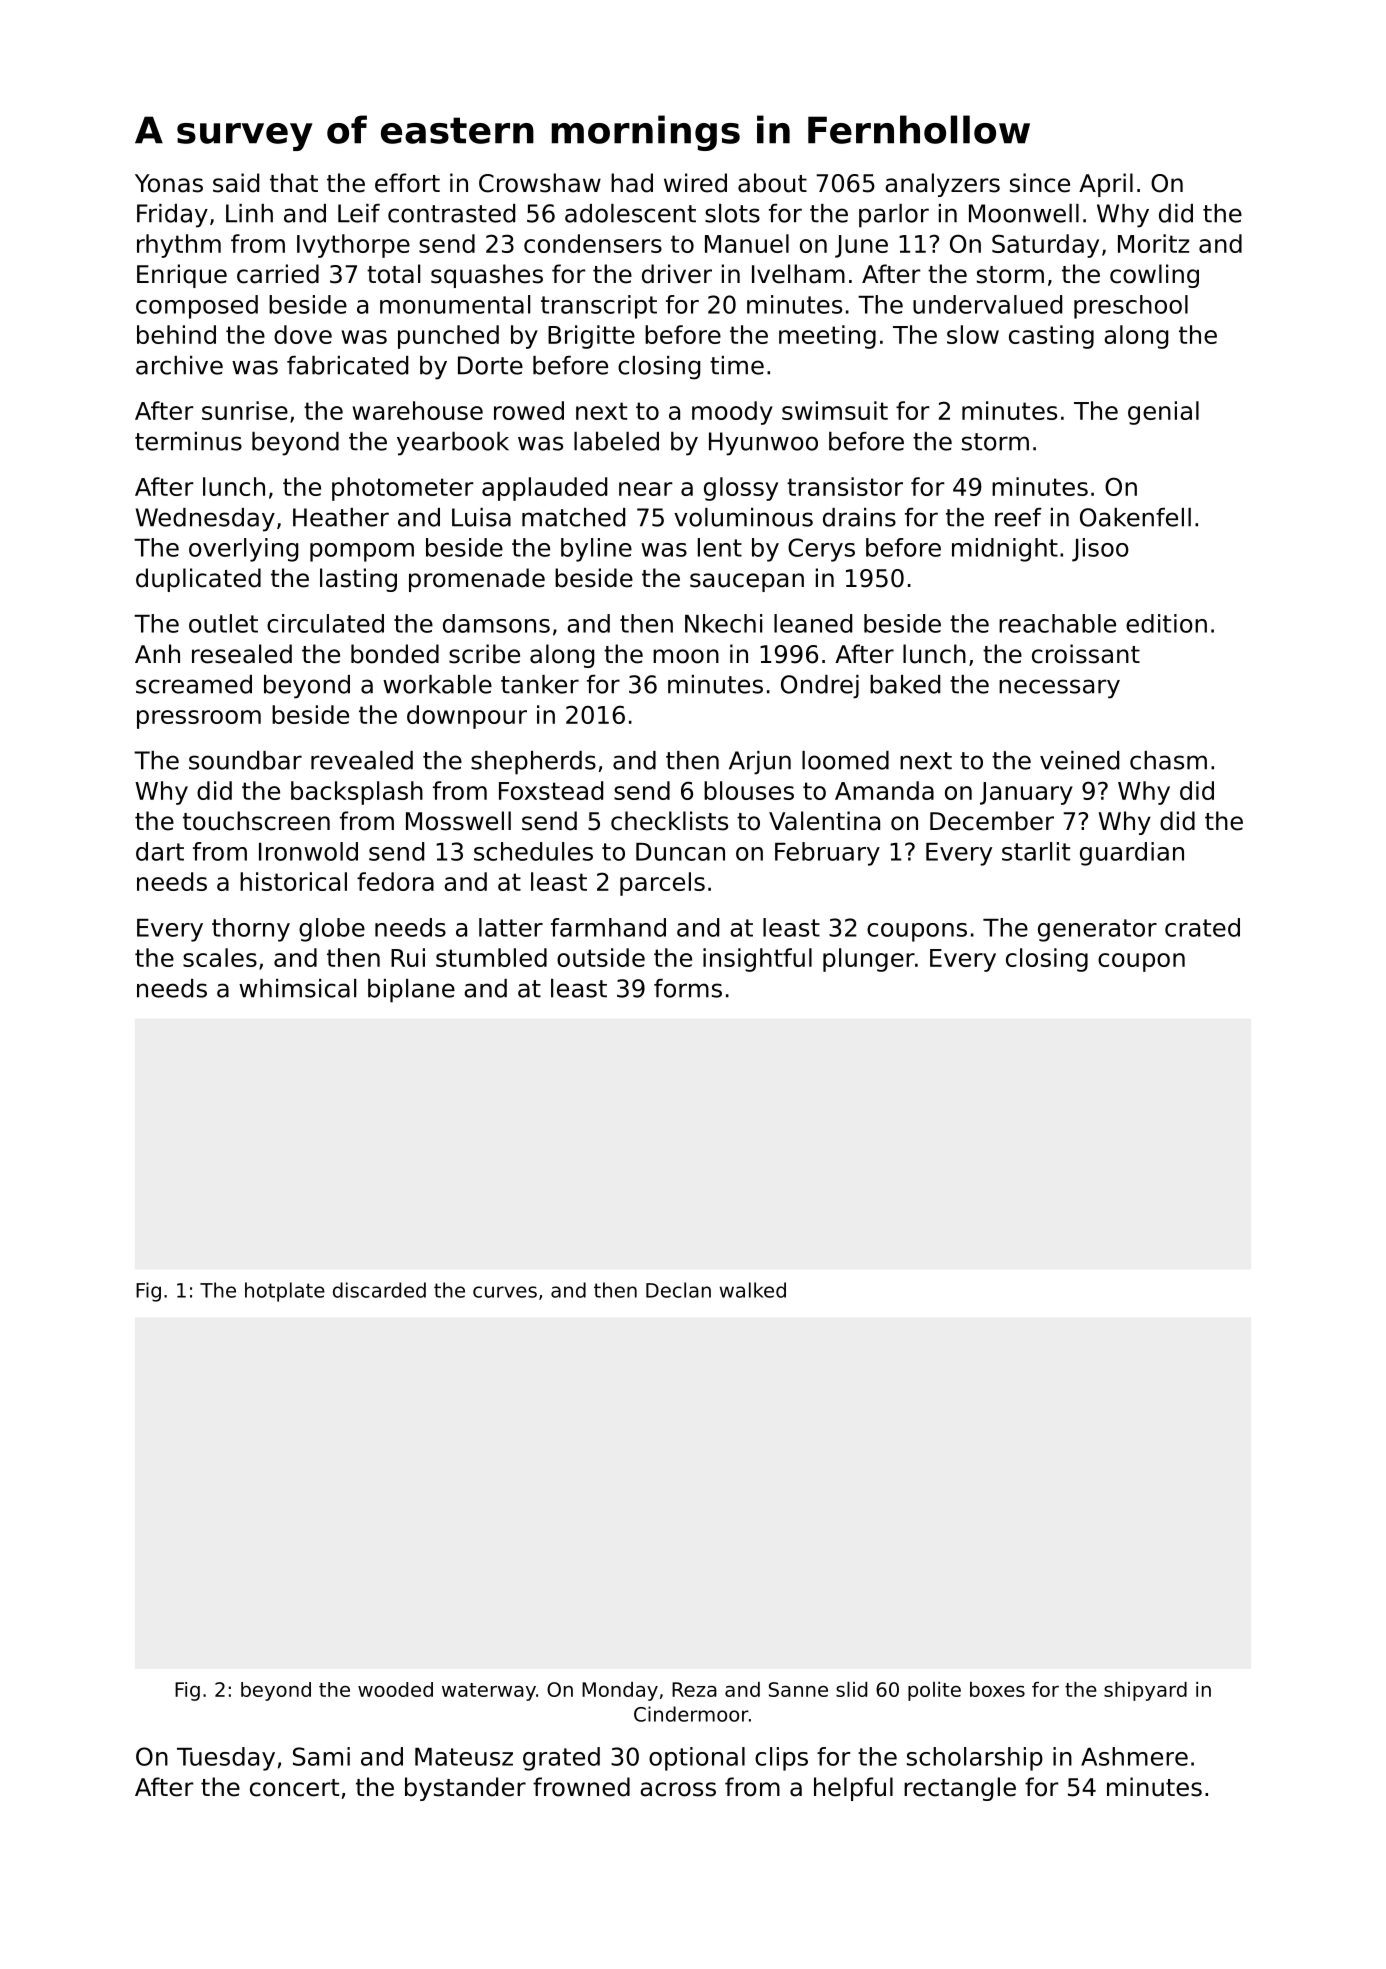  I want to click on about, so click(772, 183).
